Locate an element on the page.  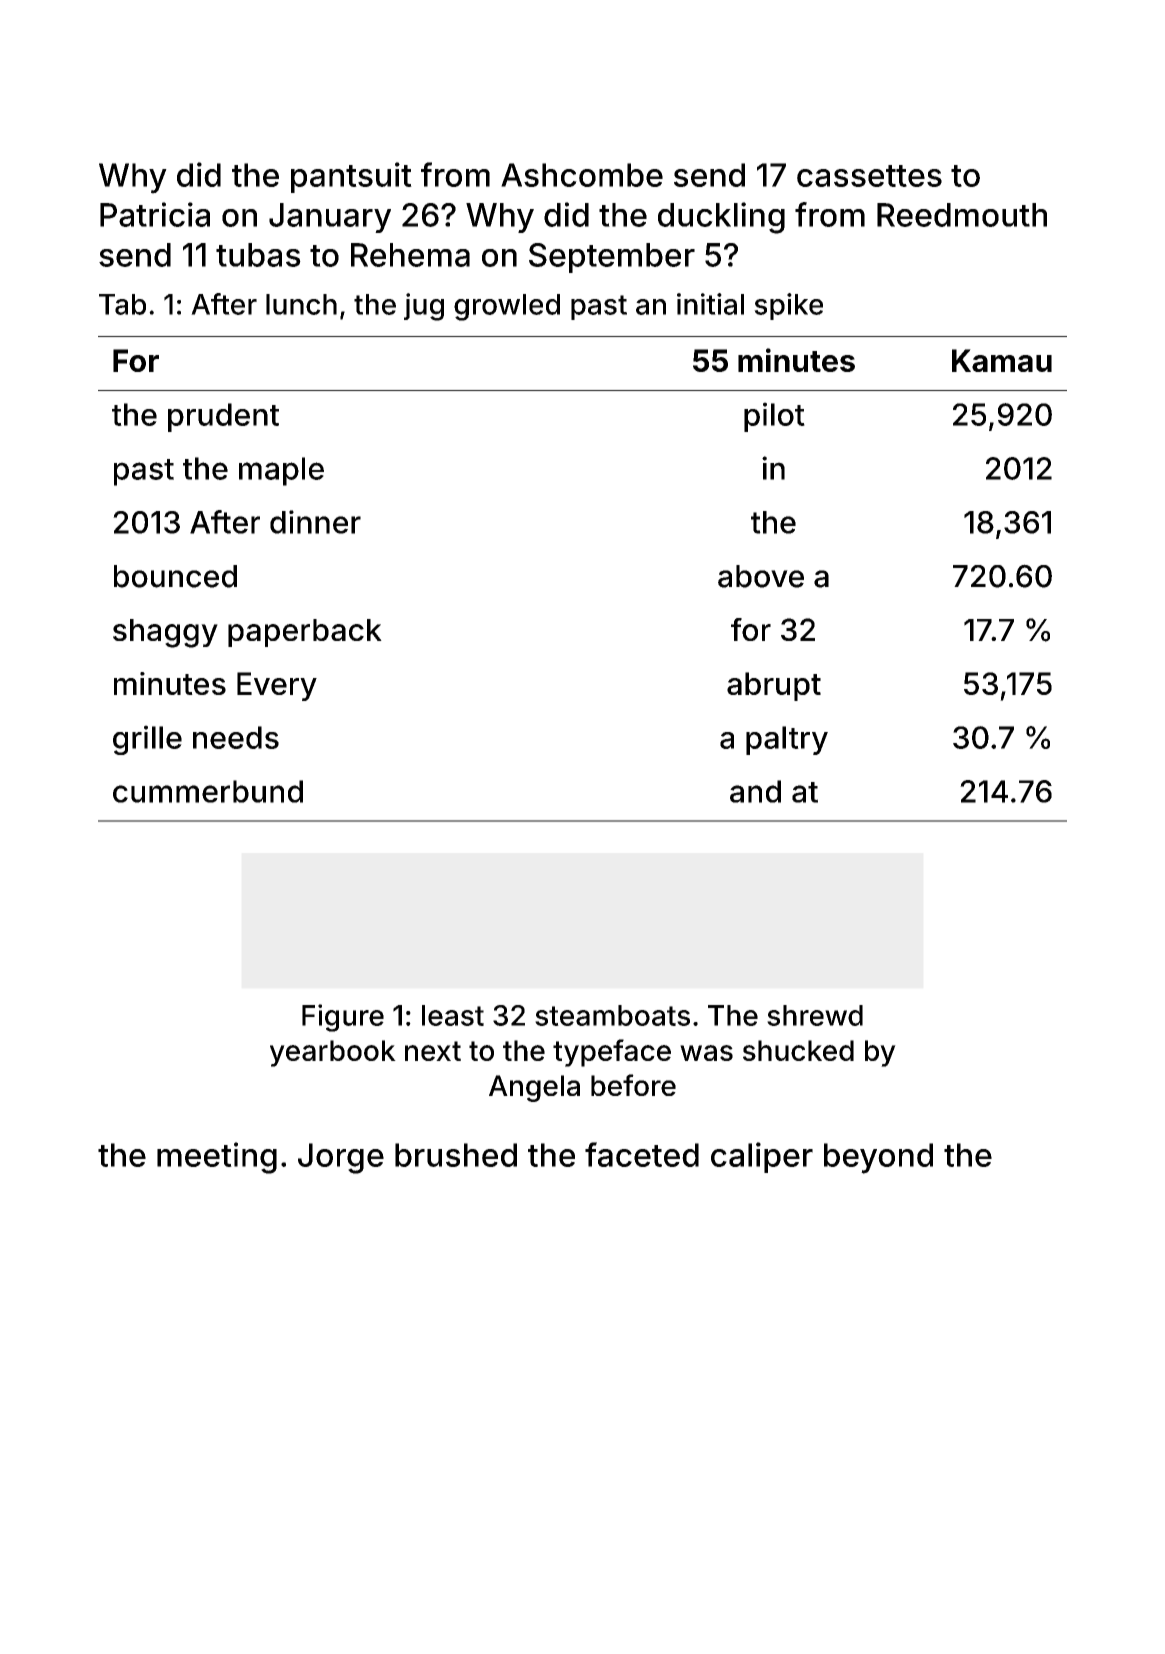
Figure is located at coordinates (343, 1018).
